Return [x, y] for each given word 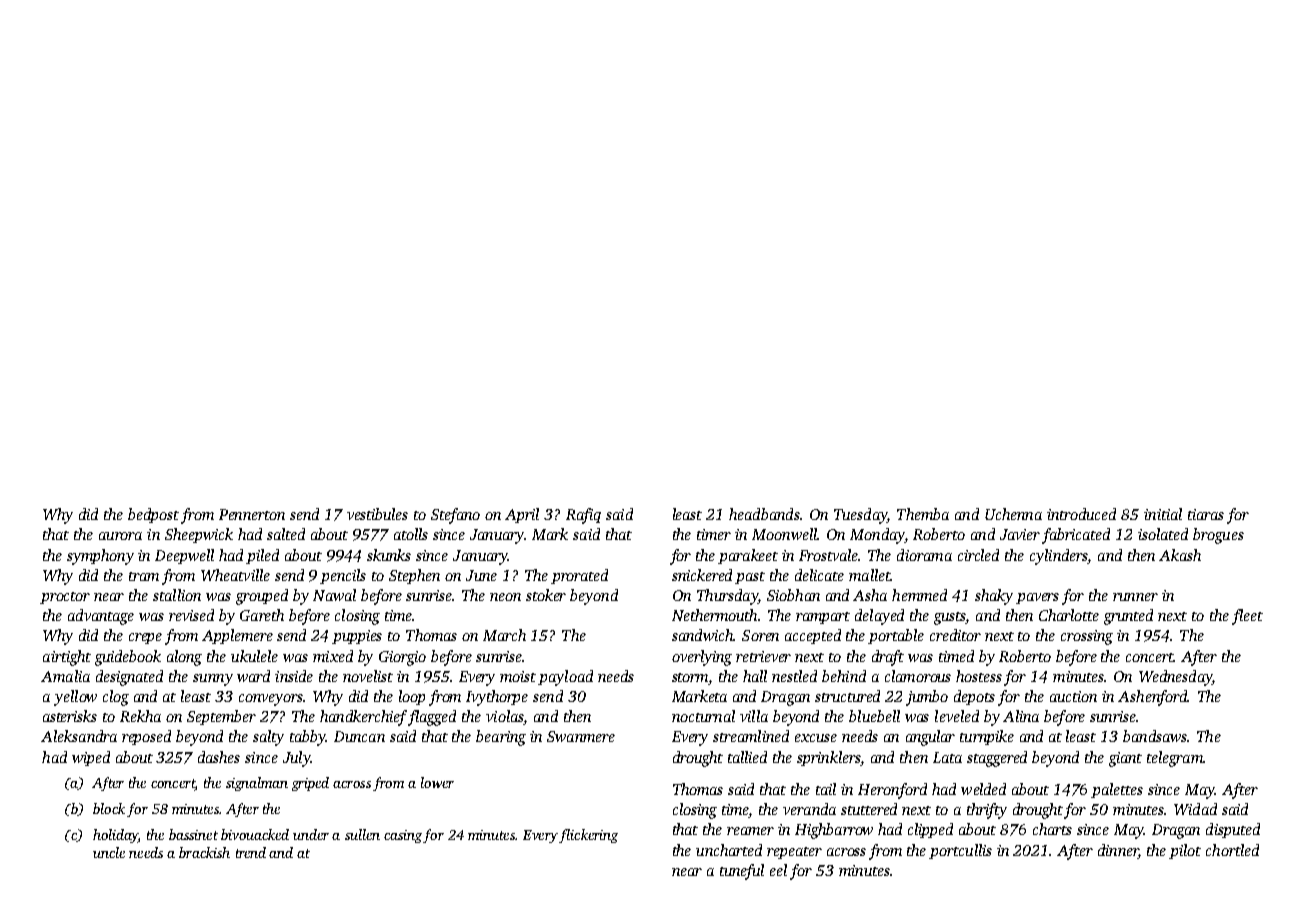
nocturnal [703, 716]
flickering [588, 836]
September [221, 717]
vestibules [377, 514]
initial [1163, 514]
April [522, 515]
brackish [204, 852]
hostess [979, 676]
